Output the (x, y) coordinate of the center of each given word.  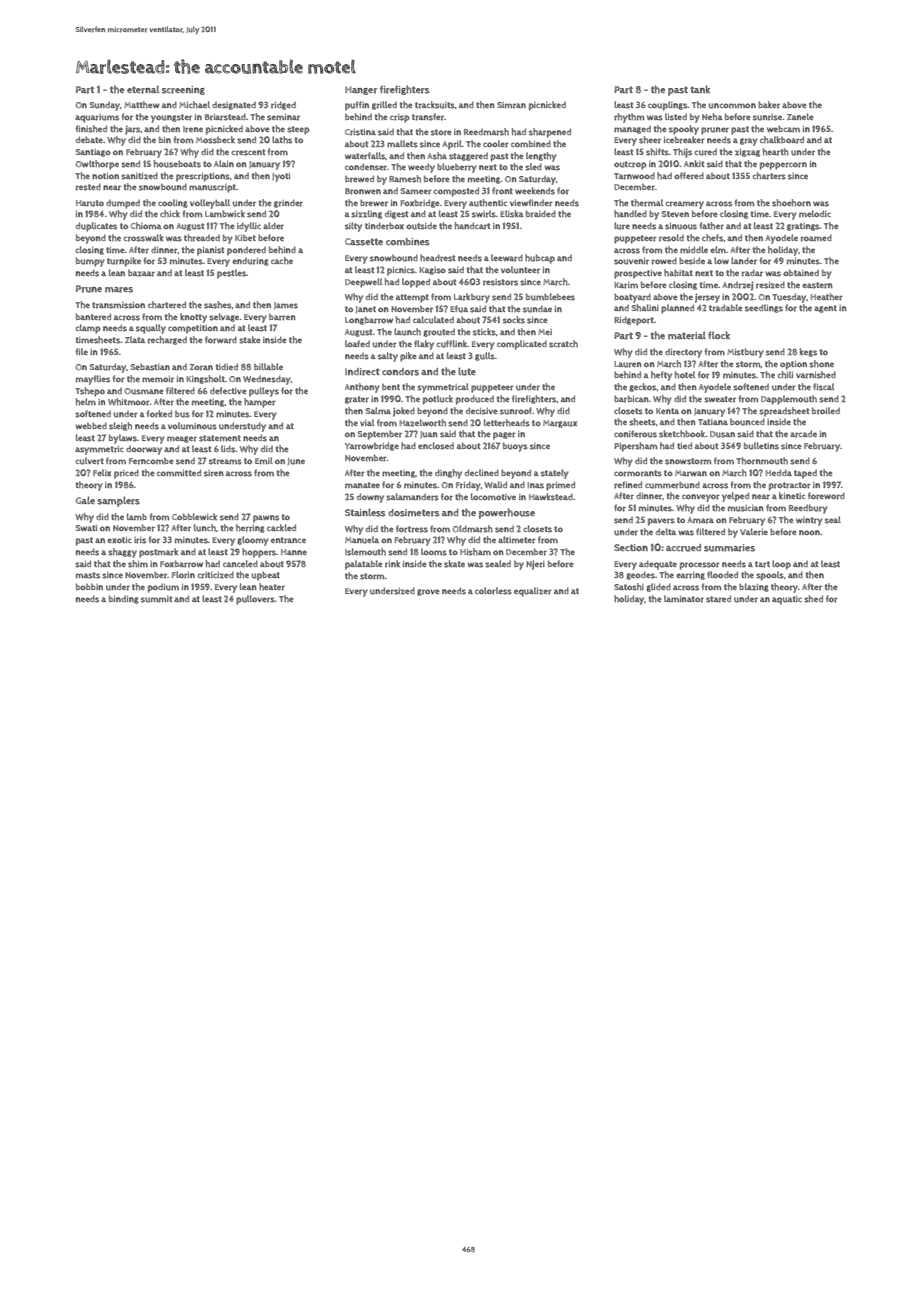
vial (367, 422)
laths (282, 140)
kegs (808, 352)
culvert (90, 461)
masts (88, 575)
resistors (500, 282)
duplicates (96, 227)
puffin (357, 106)
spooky (684, 130)
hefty (661, 376)
